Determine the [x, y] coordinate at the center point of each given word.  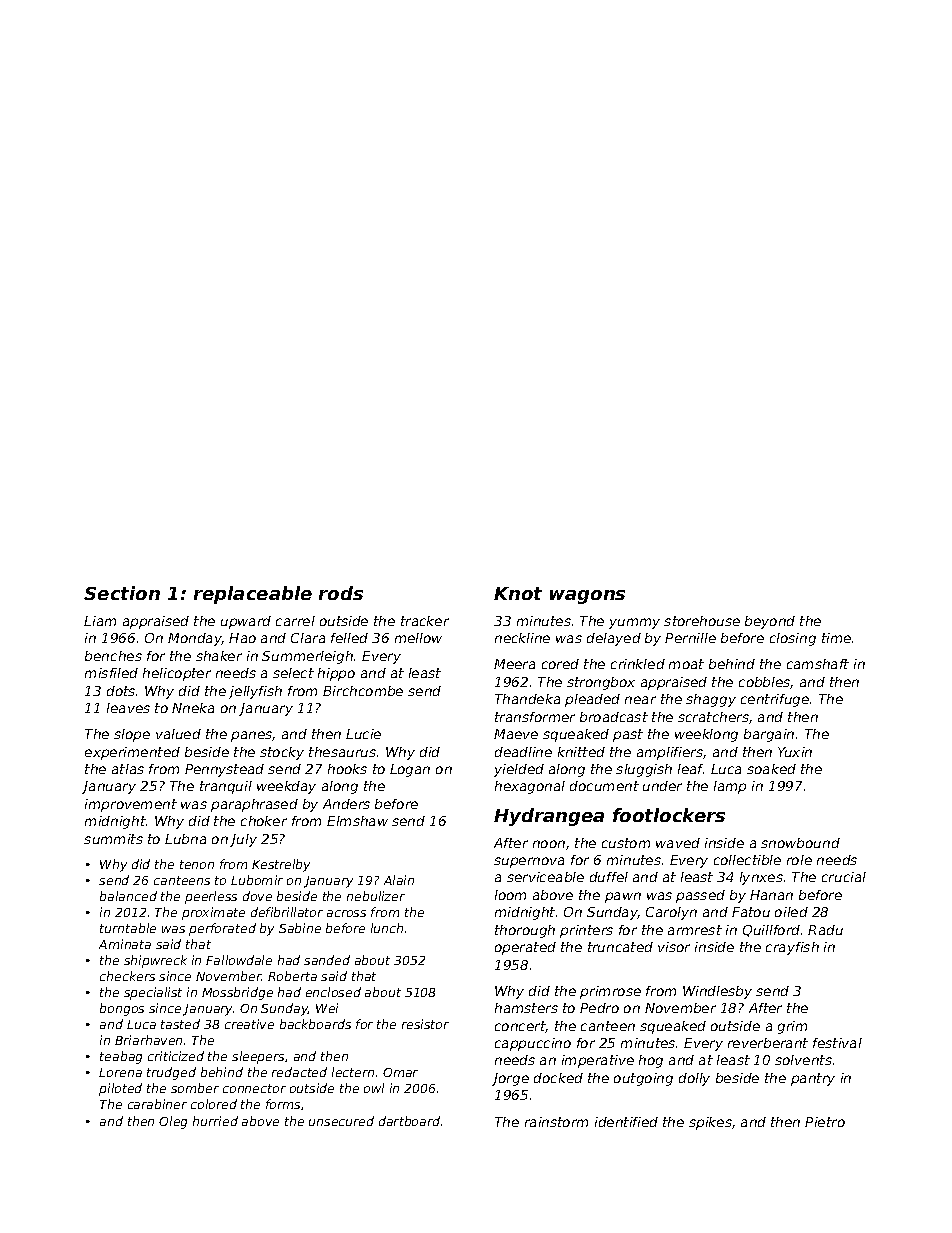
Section [122, 593]
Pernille [690, 638]
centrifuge [775, 700]
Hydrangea [549, 817]
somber [195, 1088]
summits [113, 839]
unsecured [341, 1121]
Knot [518, 593]
